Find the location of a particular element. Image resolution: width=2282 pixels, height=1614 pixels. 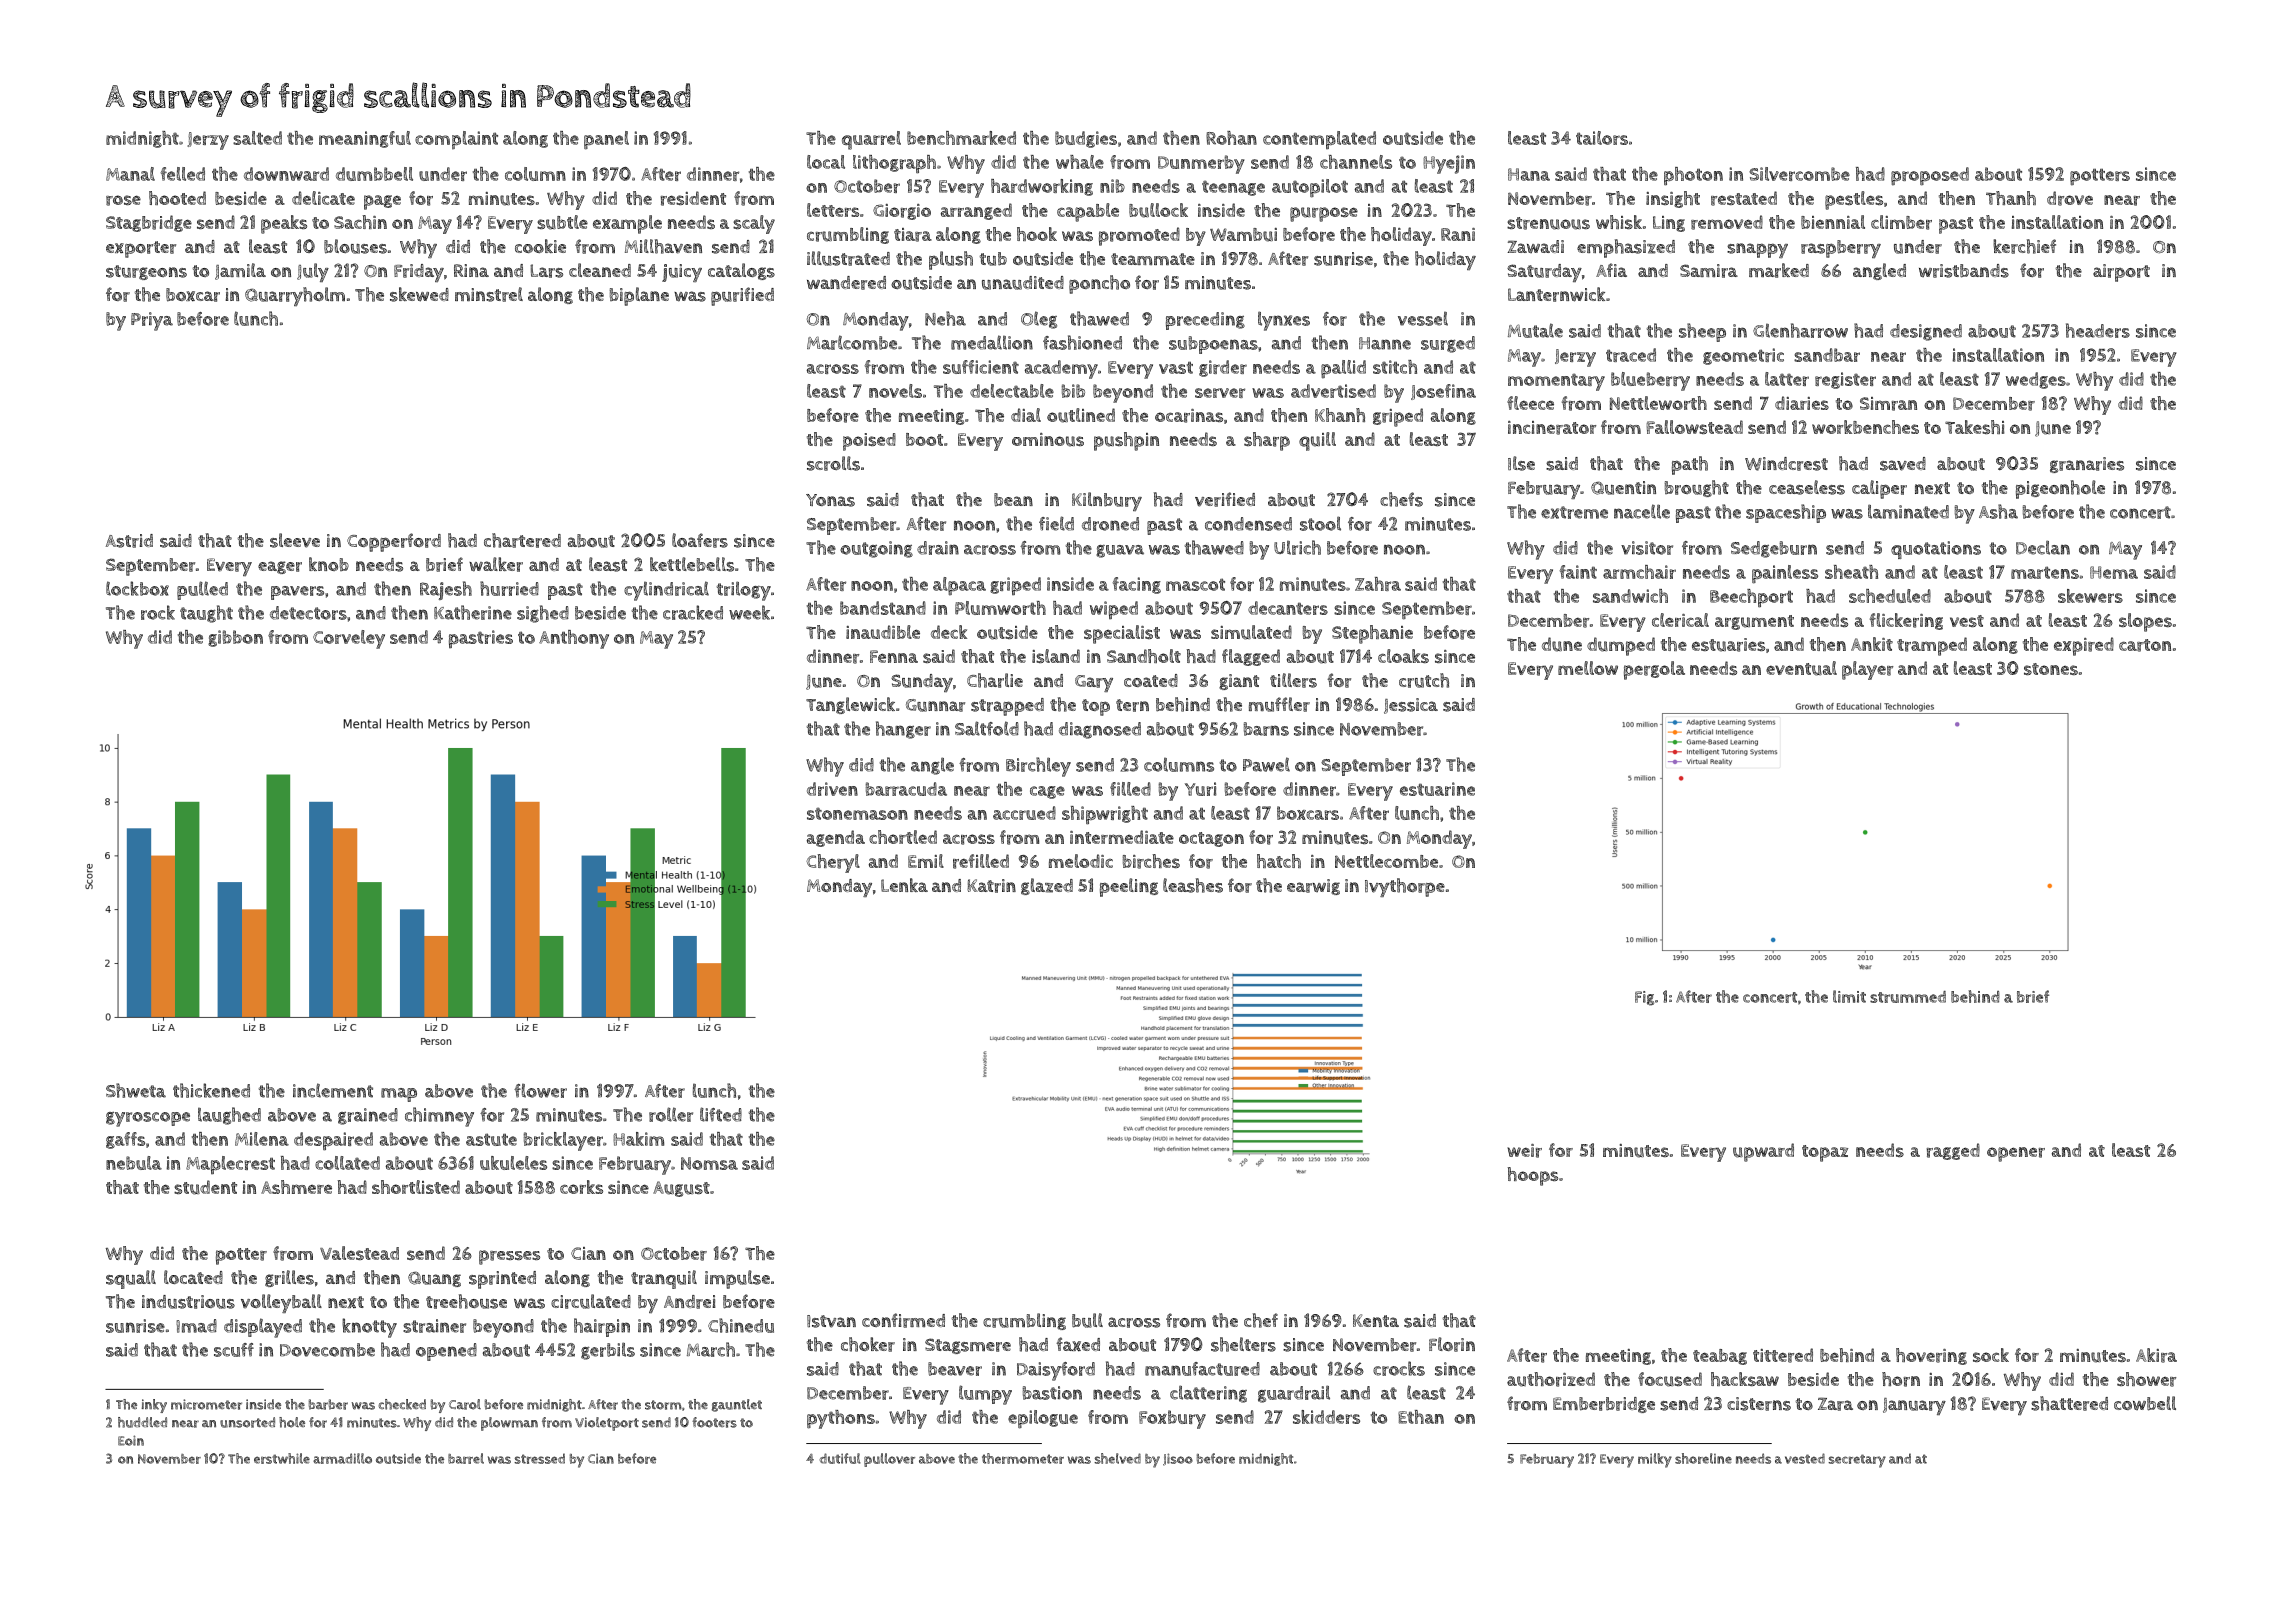

Maplecrest is located at coordinates (230, 1165).
